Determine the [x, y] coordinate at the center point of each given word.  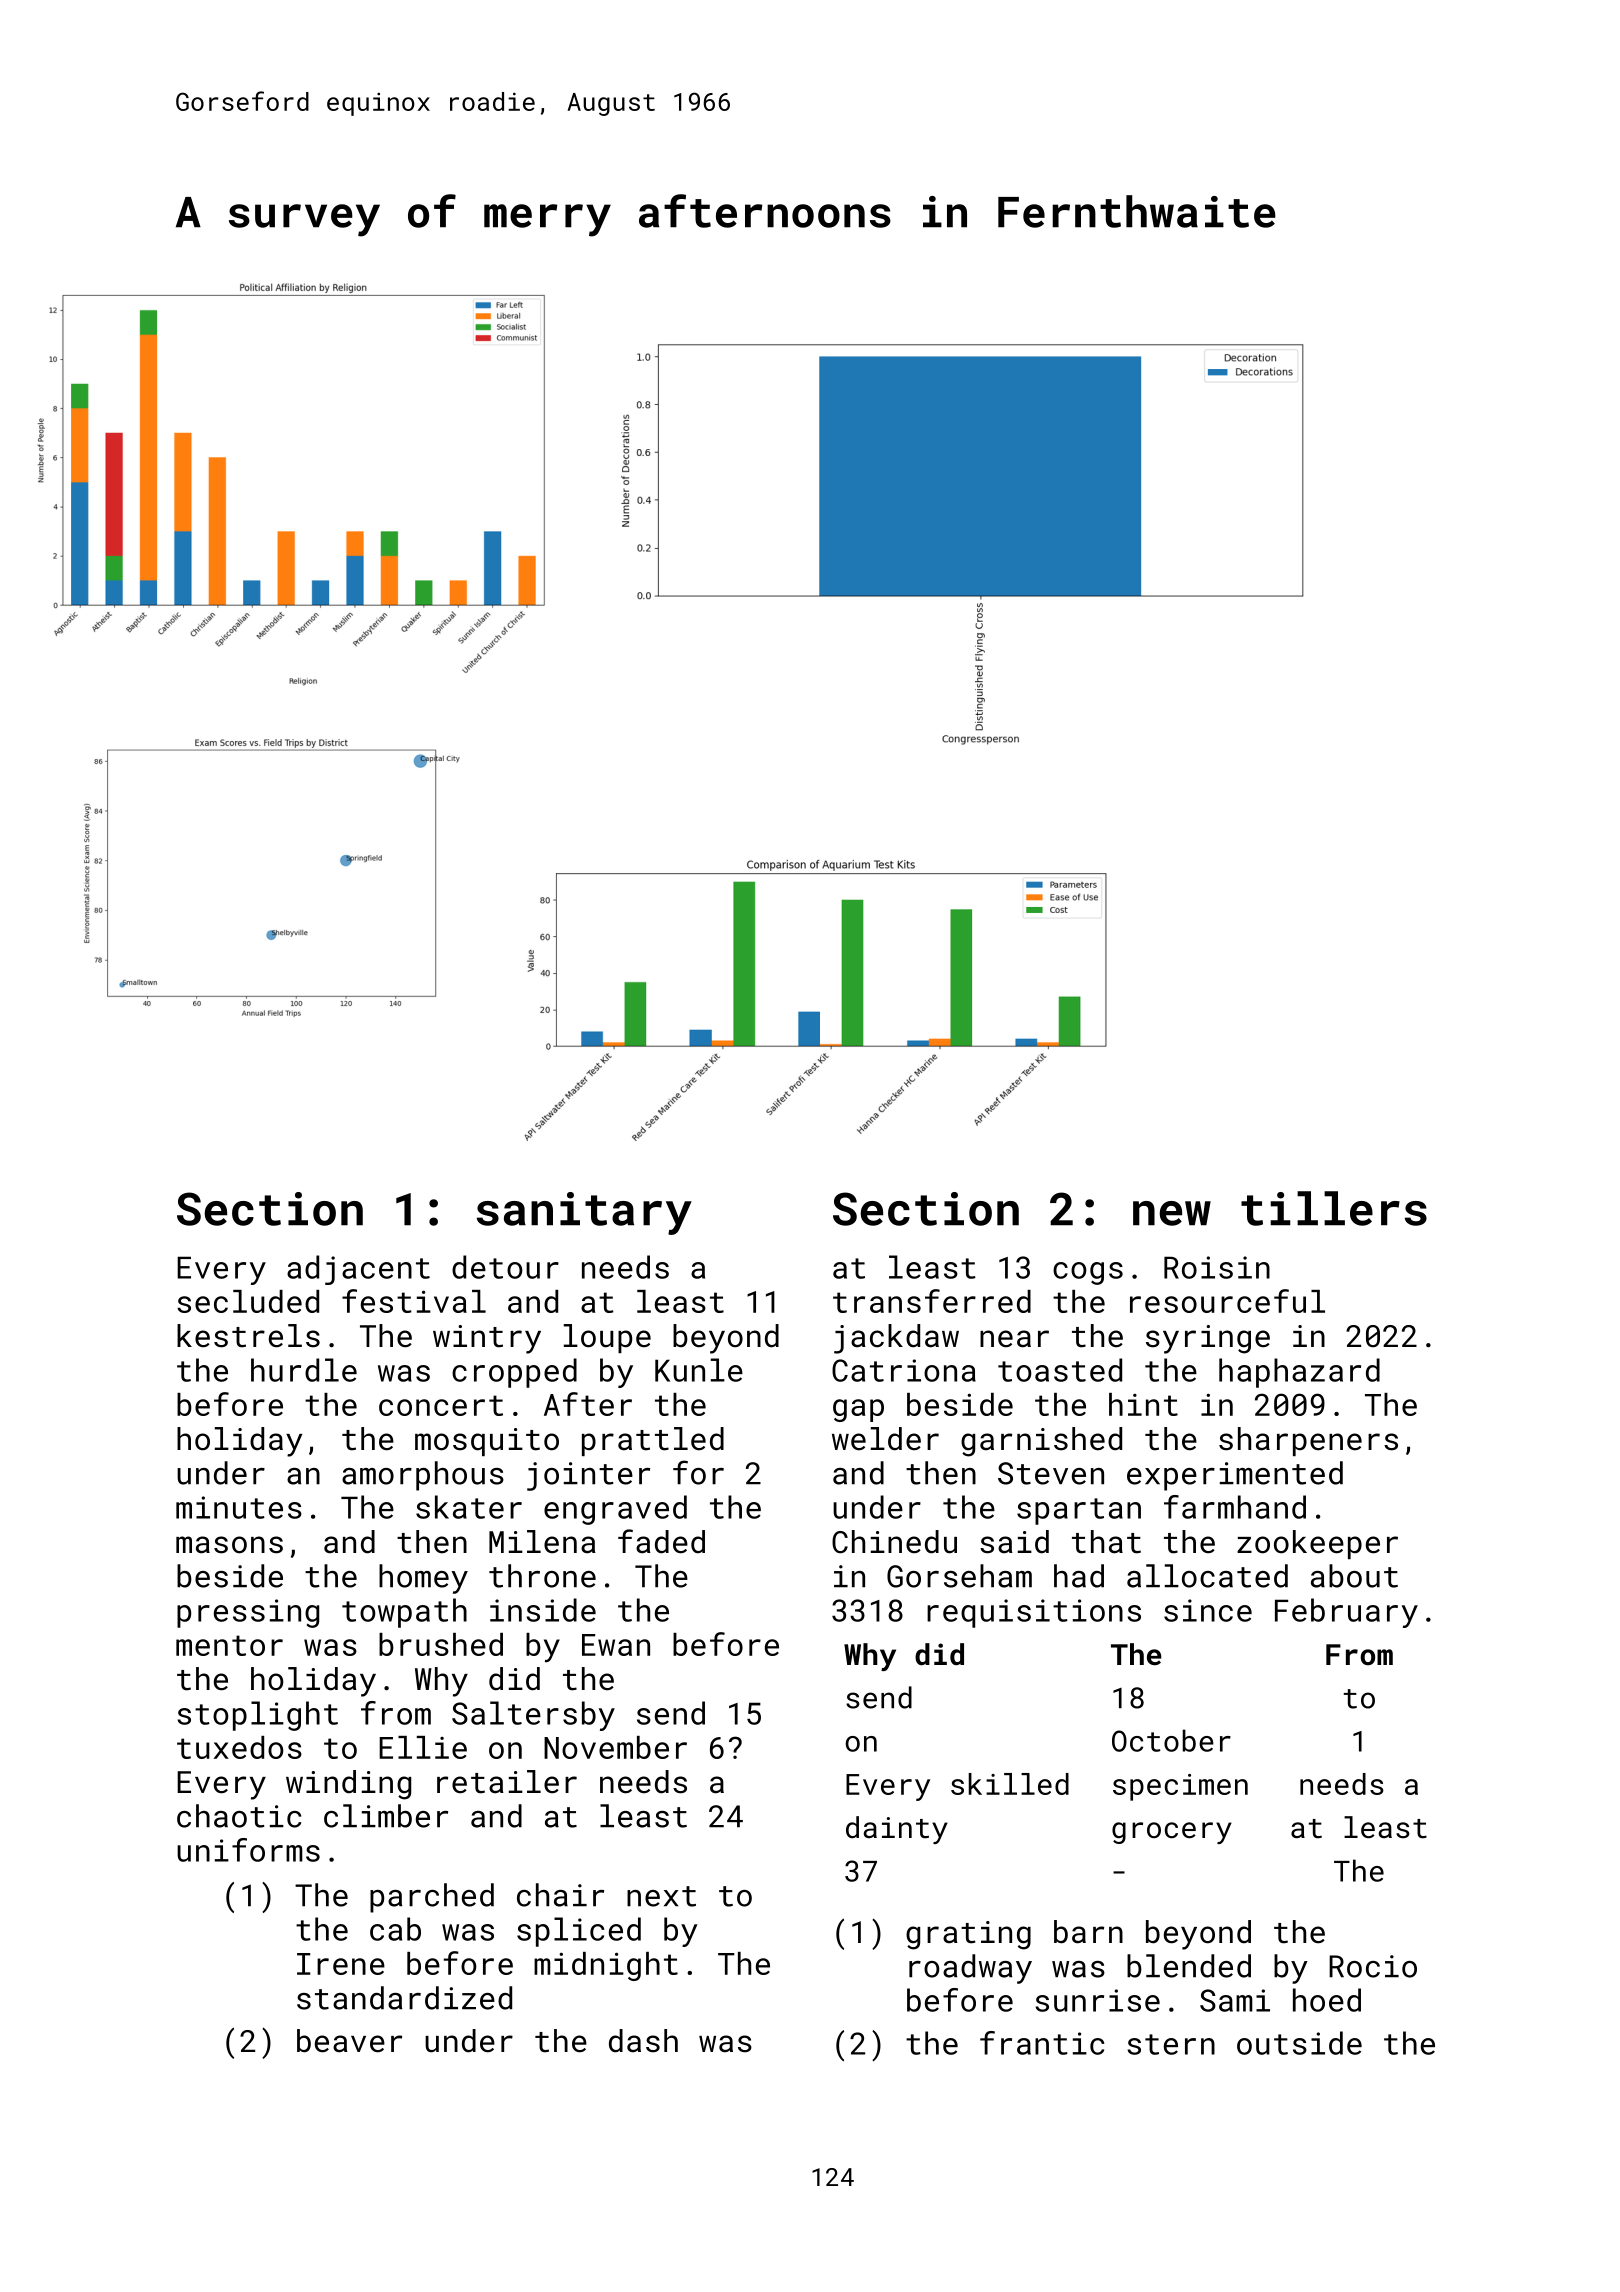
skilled [1010, 1784]
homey [423, 1579]
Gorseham [959, 1576]
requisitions [1034, 1613]
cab [395, 1929]
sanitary [584, 1213]
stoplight [257, 1716]
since [1208, 1610]
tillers [1334, 1208]
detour [505, 1267]
